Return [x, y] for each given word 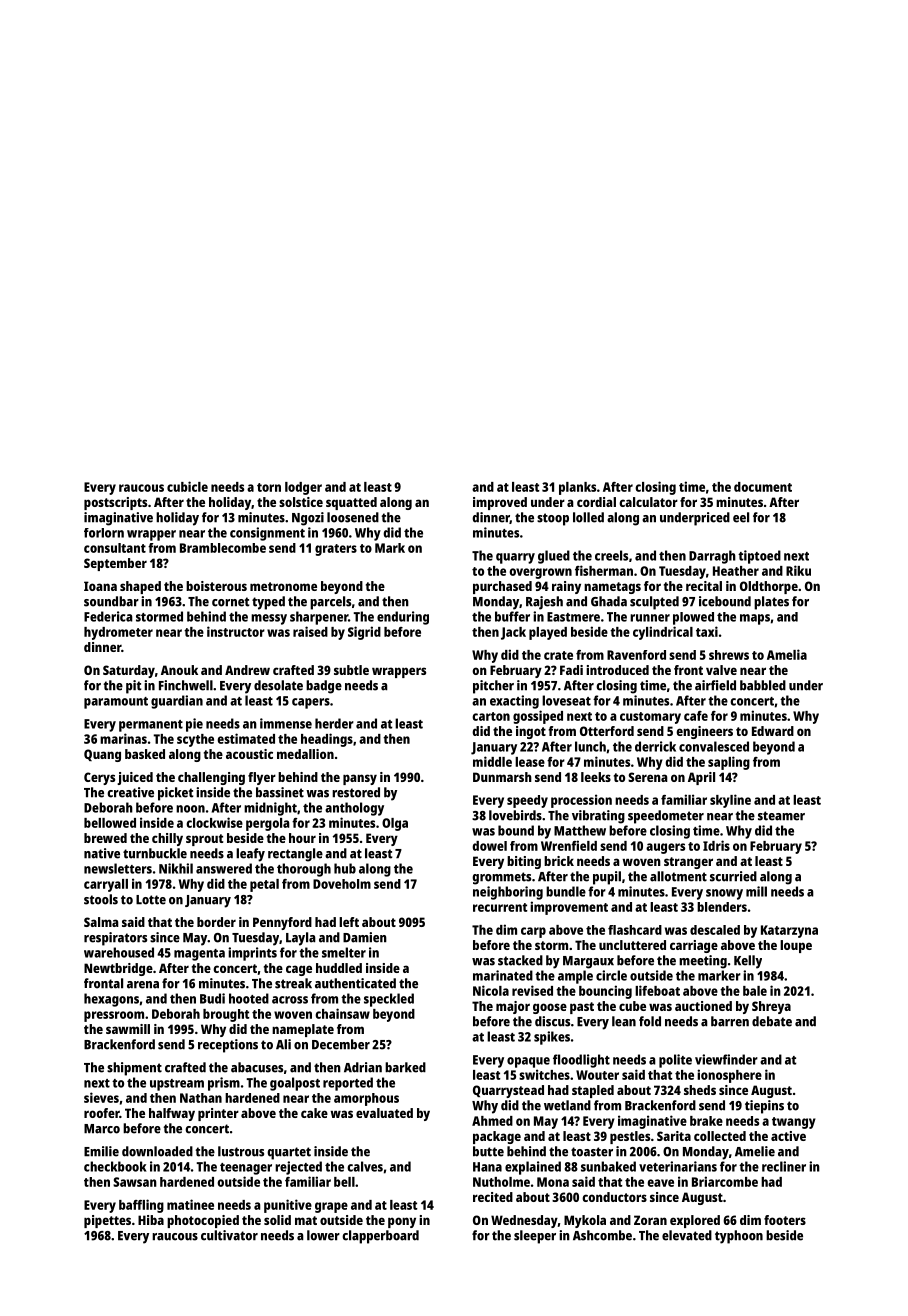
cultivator [229, 1235]
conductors [614, 1197]
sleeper [535, 1237]
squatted [351, 503]
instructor [236, 631]
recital [704, 586]
